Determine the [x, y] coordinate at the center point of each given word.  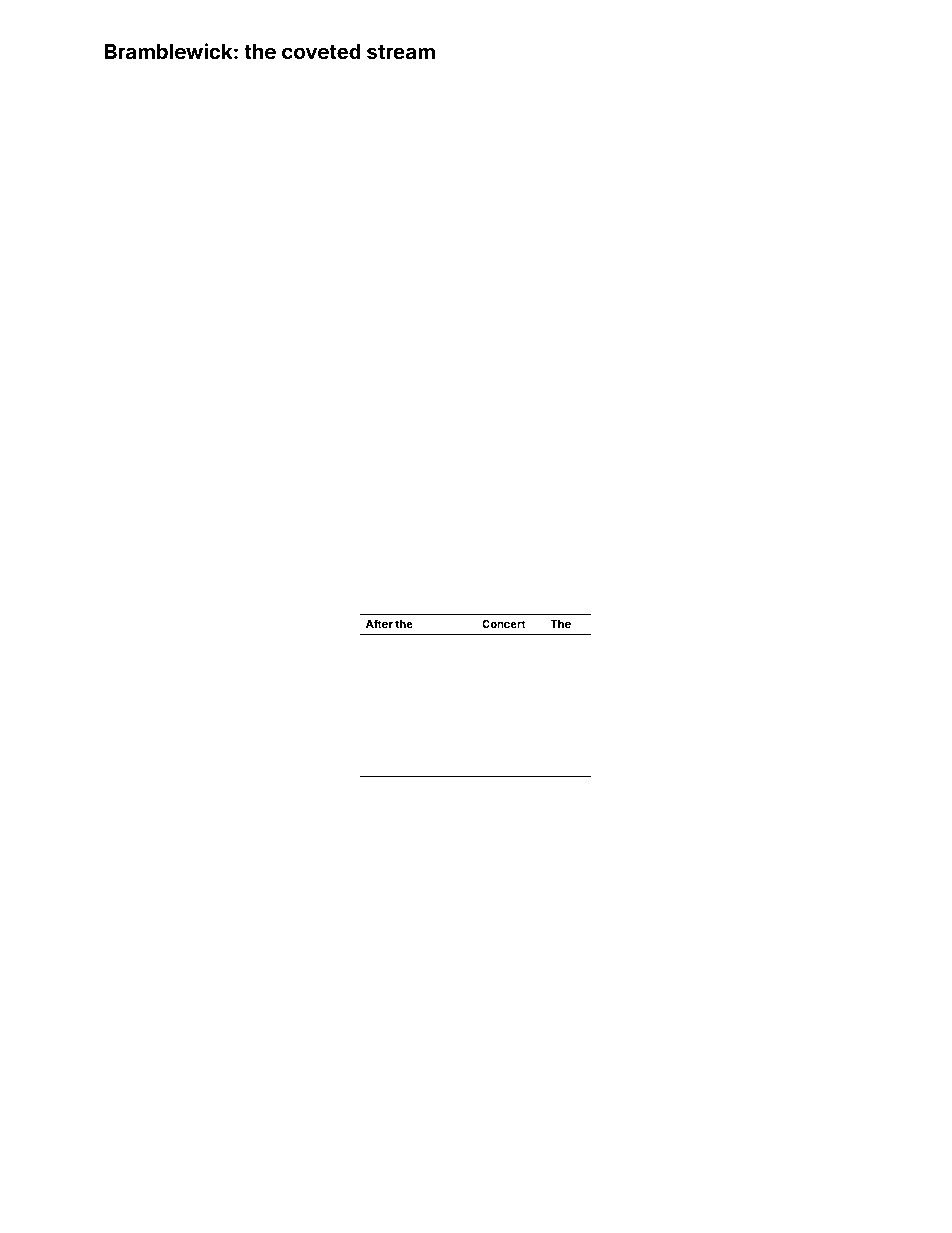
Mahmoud [146, 812]
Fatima [425, 220]
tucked [764, 757]
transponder [708, 787]
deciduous [543, 315]
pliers [117, 329]
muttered [388, 644]
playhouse [130, 135]
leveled [205, 683]
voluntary [535, 899]
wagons [193, 1086]
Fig [630, 1057]
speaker [751, 348]
